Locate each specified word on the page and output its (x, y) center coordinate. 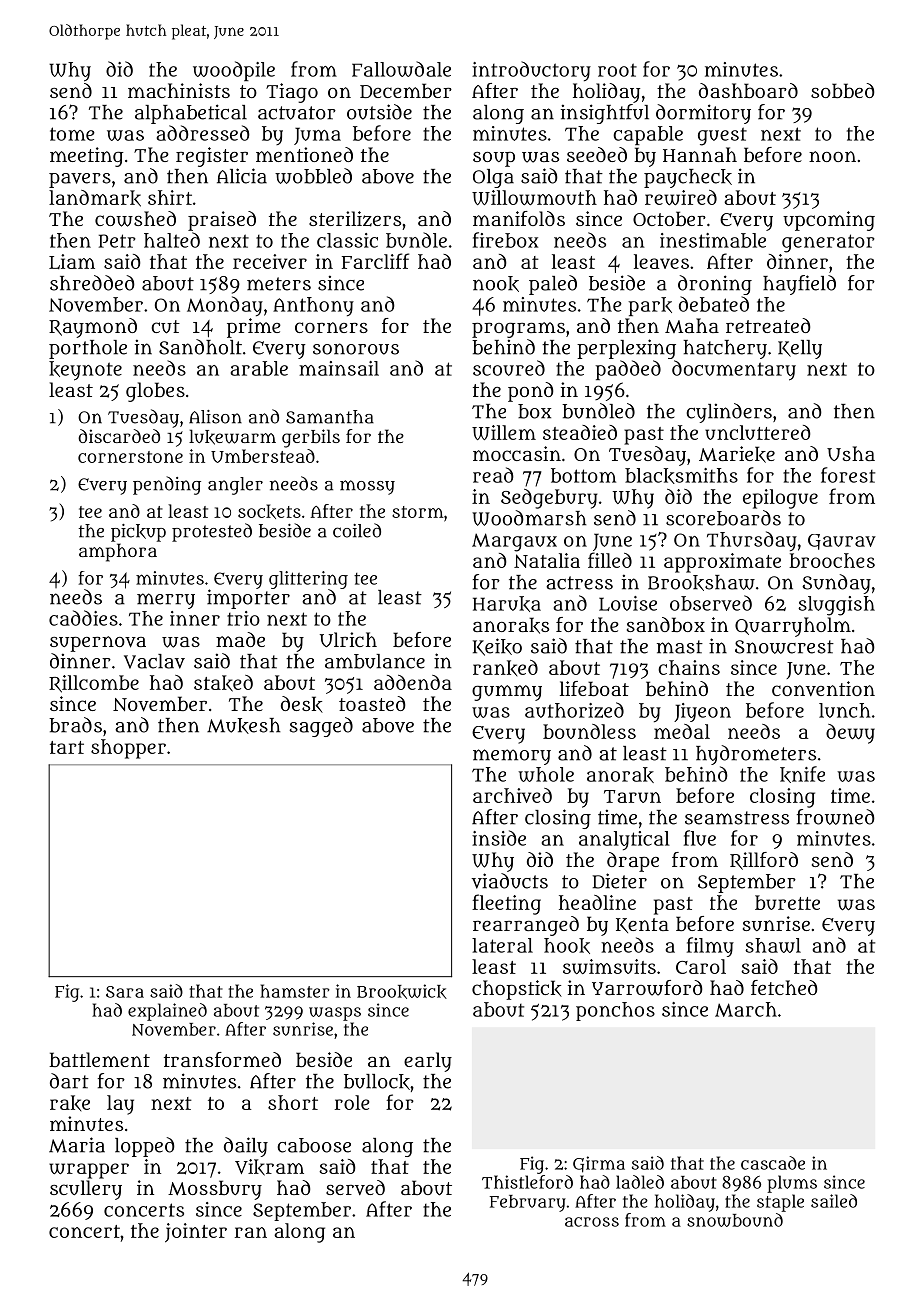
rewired (681, 197)
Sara (125, 992)
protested (212, 532)
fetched (784, 987)
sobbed (843, 90)
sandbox (666, 624)
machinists (179, 90)
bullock (377, 1082)
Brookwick (402, 991)
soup (494, 159)
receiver (270, 261)
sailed (834, 1201)
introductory (531, 71)
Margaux (514, 542)
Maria (77, 1145)
